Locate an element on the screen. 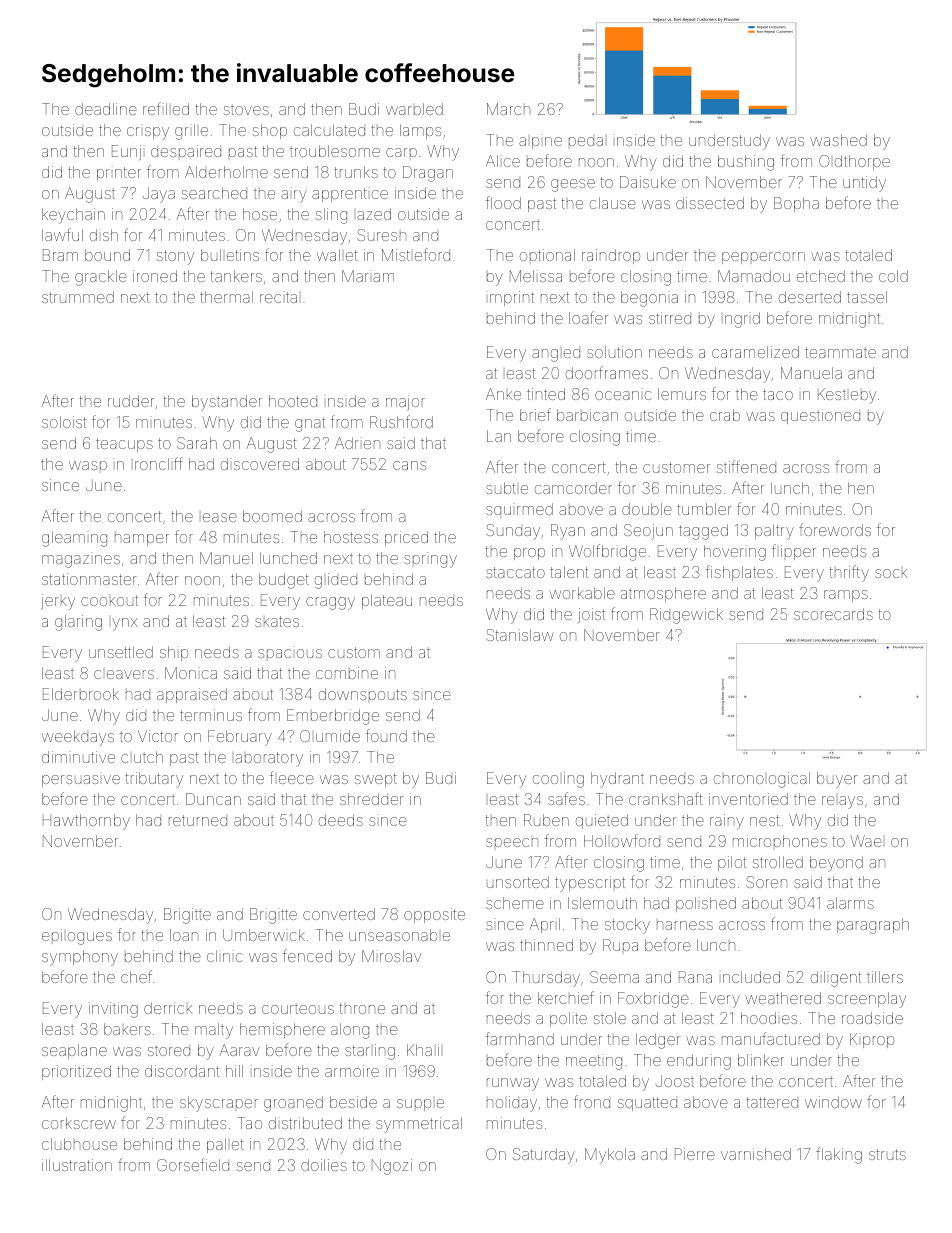 The height and width of the screenshot is (1233, 952). paragraph is located at coordinates (873, 926).
